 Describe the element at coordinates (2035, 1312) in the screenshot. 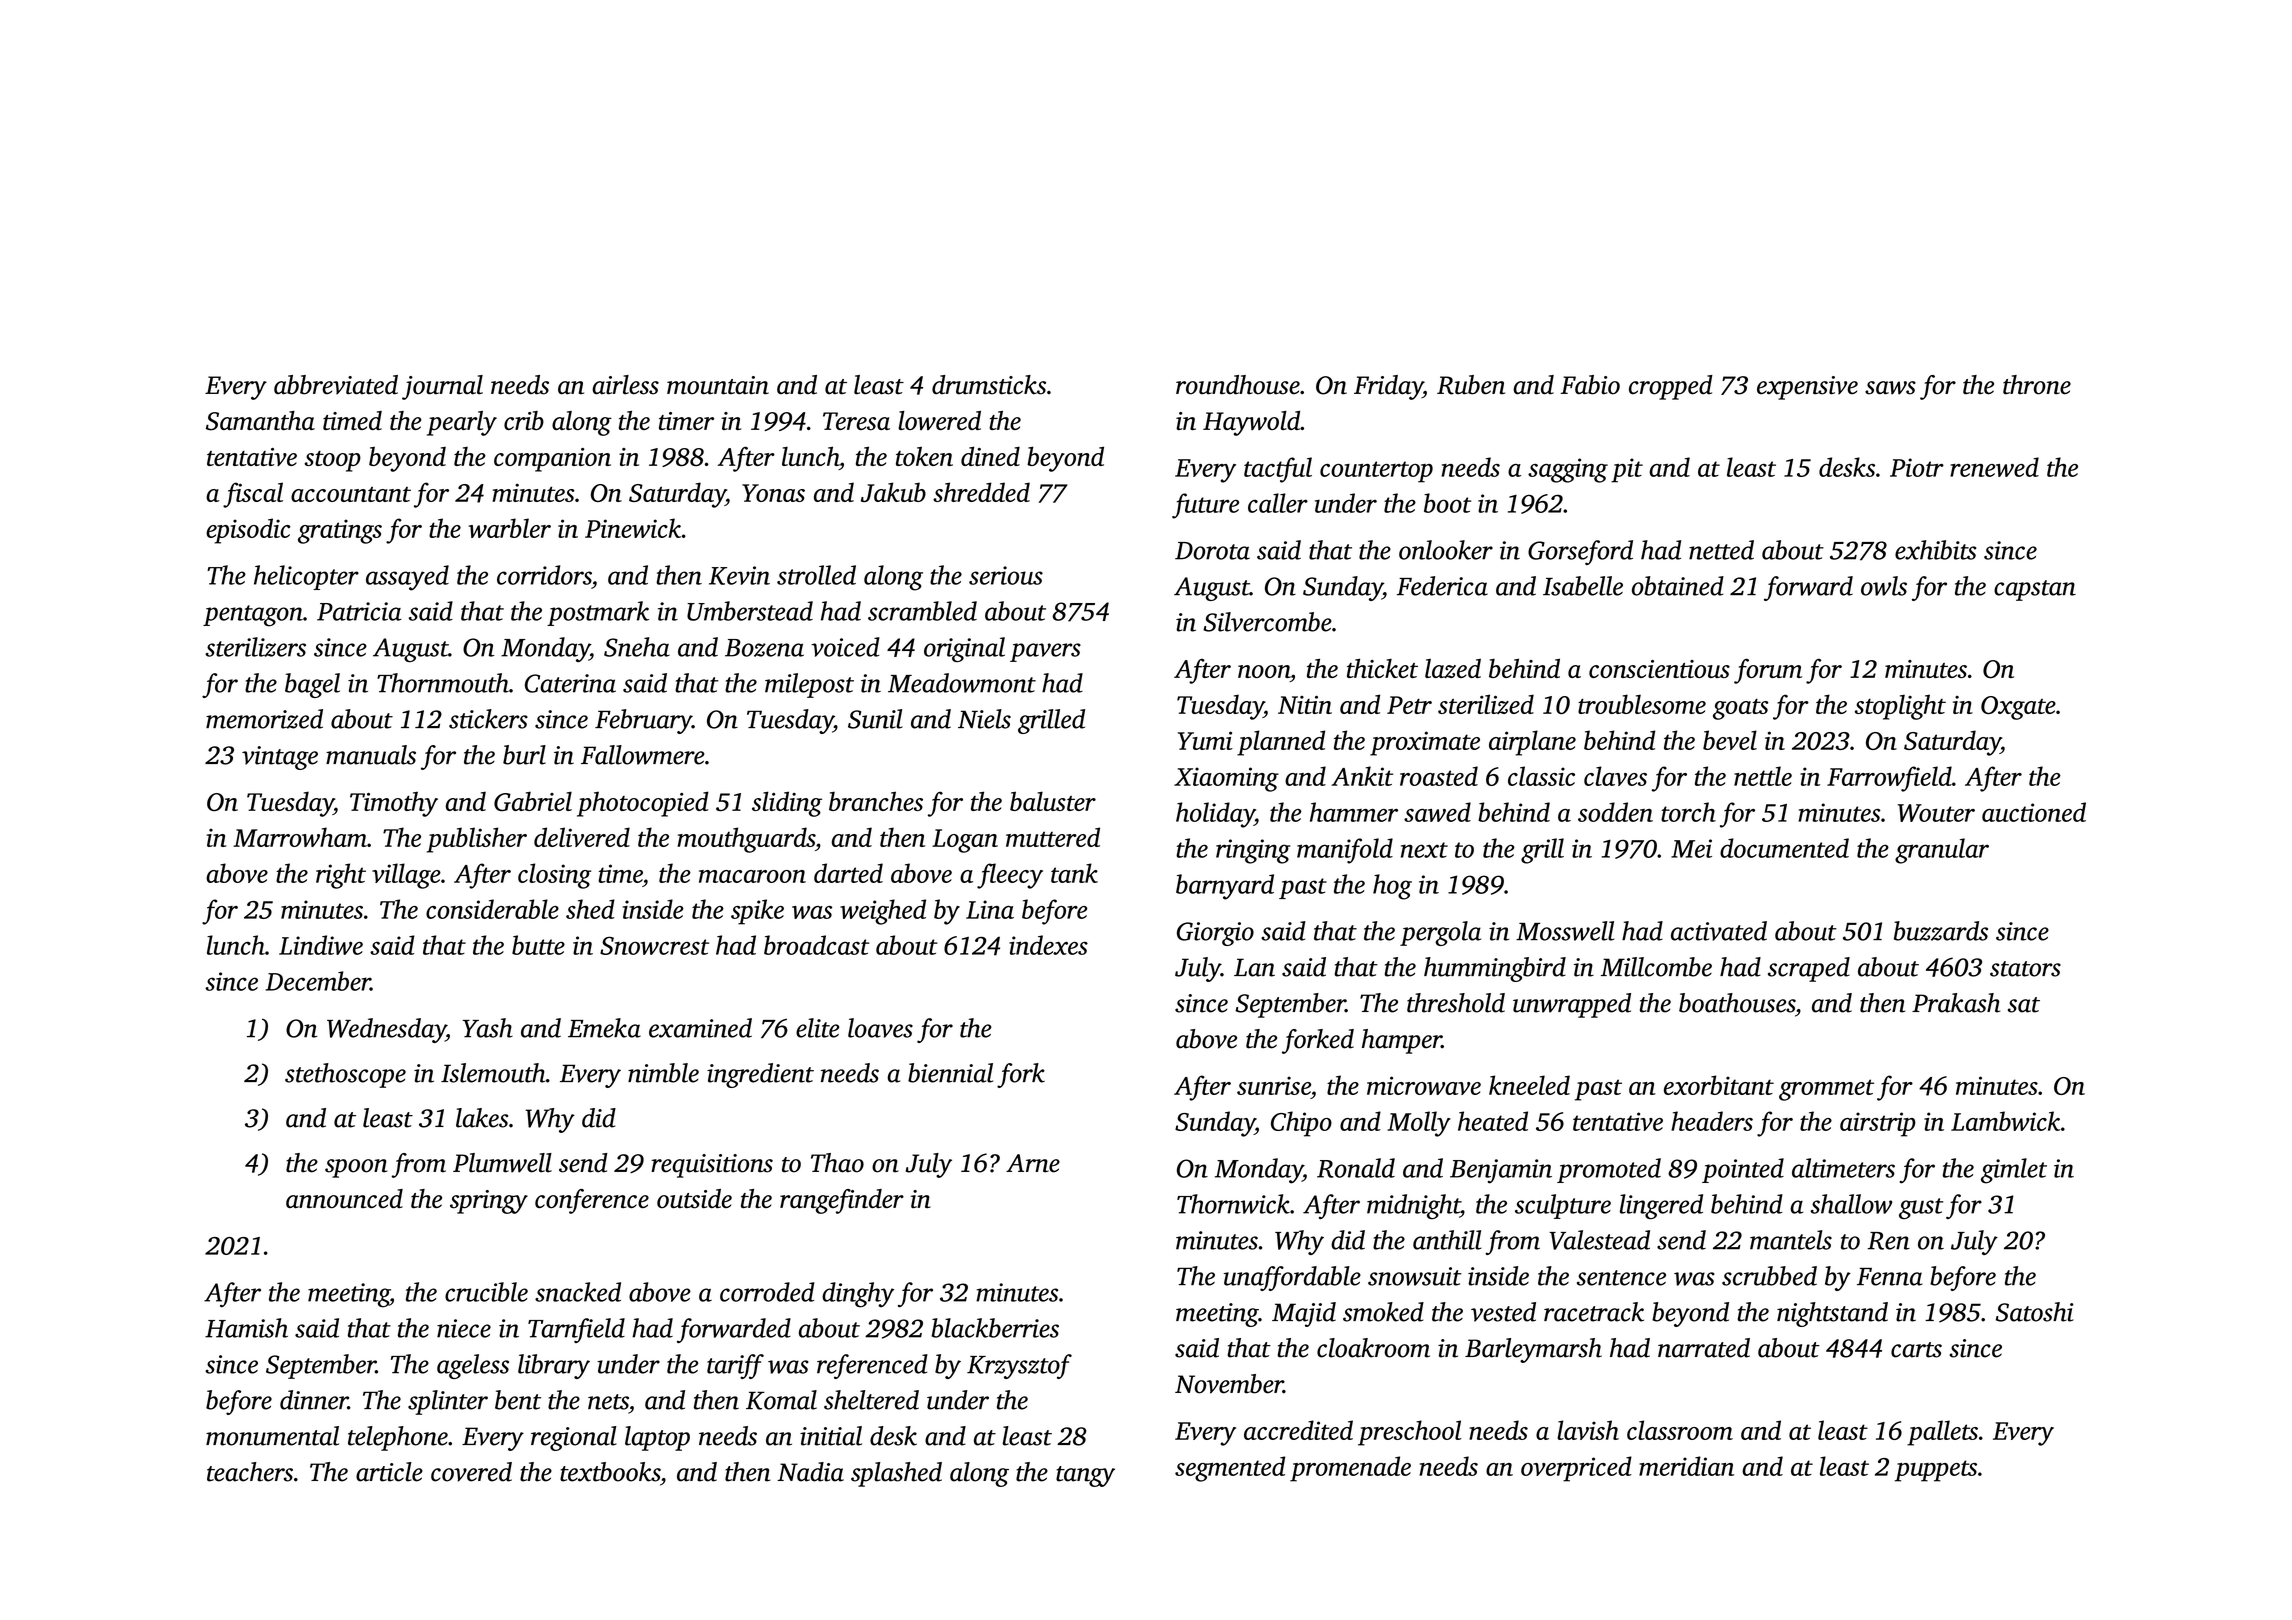

I see `Satoshi` at that location.
